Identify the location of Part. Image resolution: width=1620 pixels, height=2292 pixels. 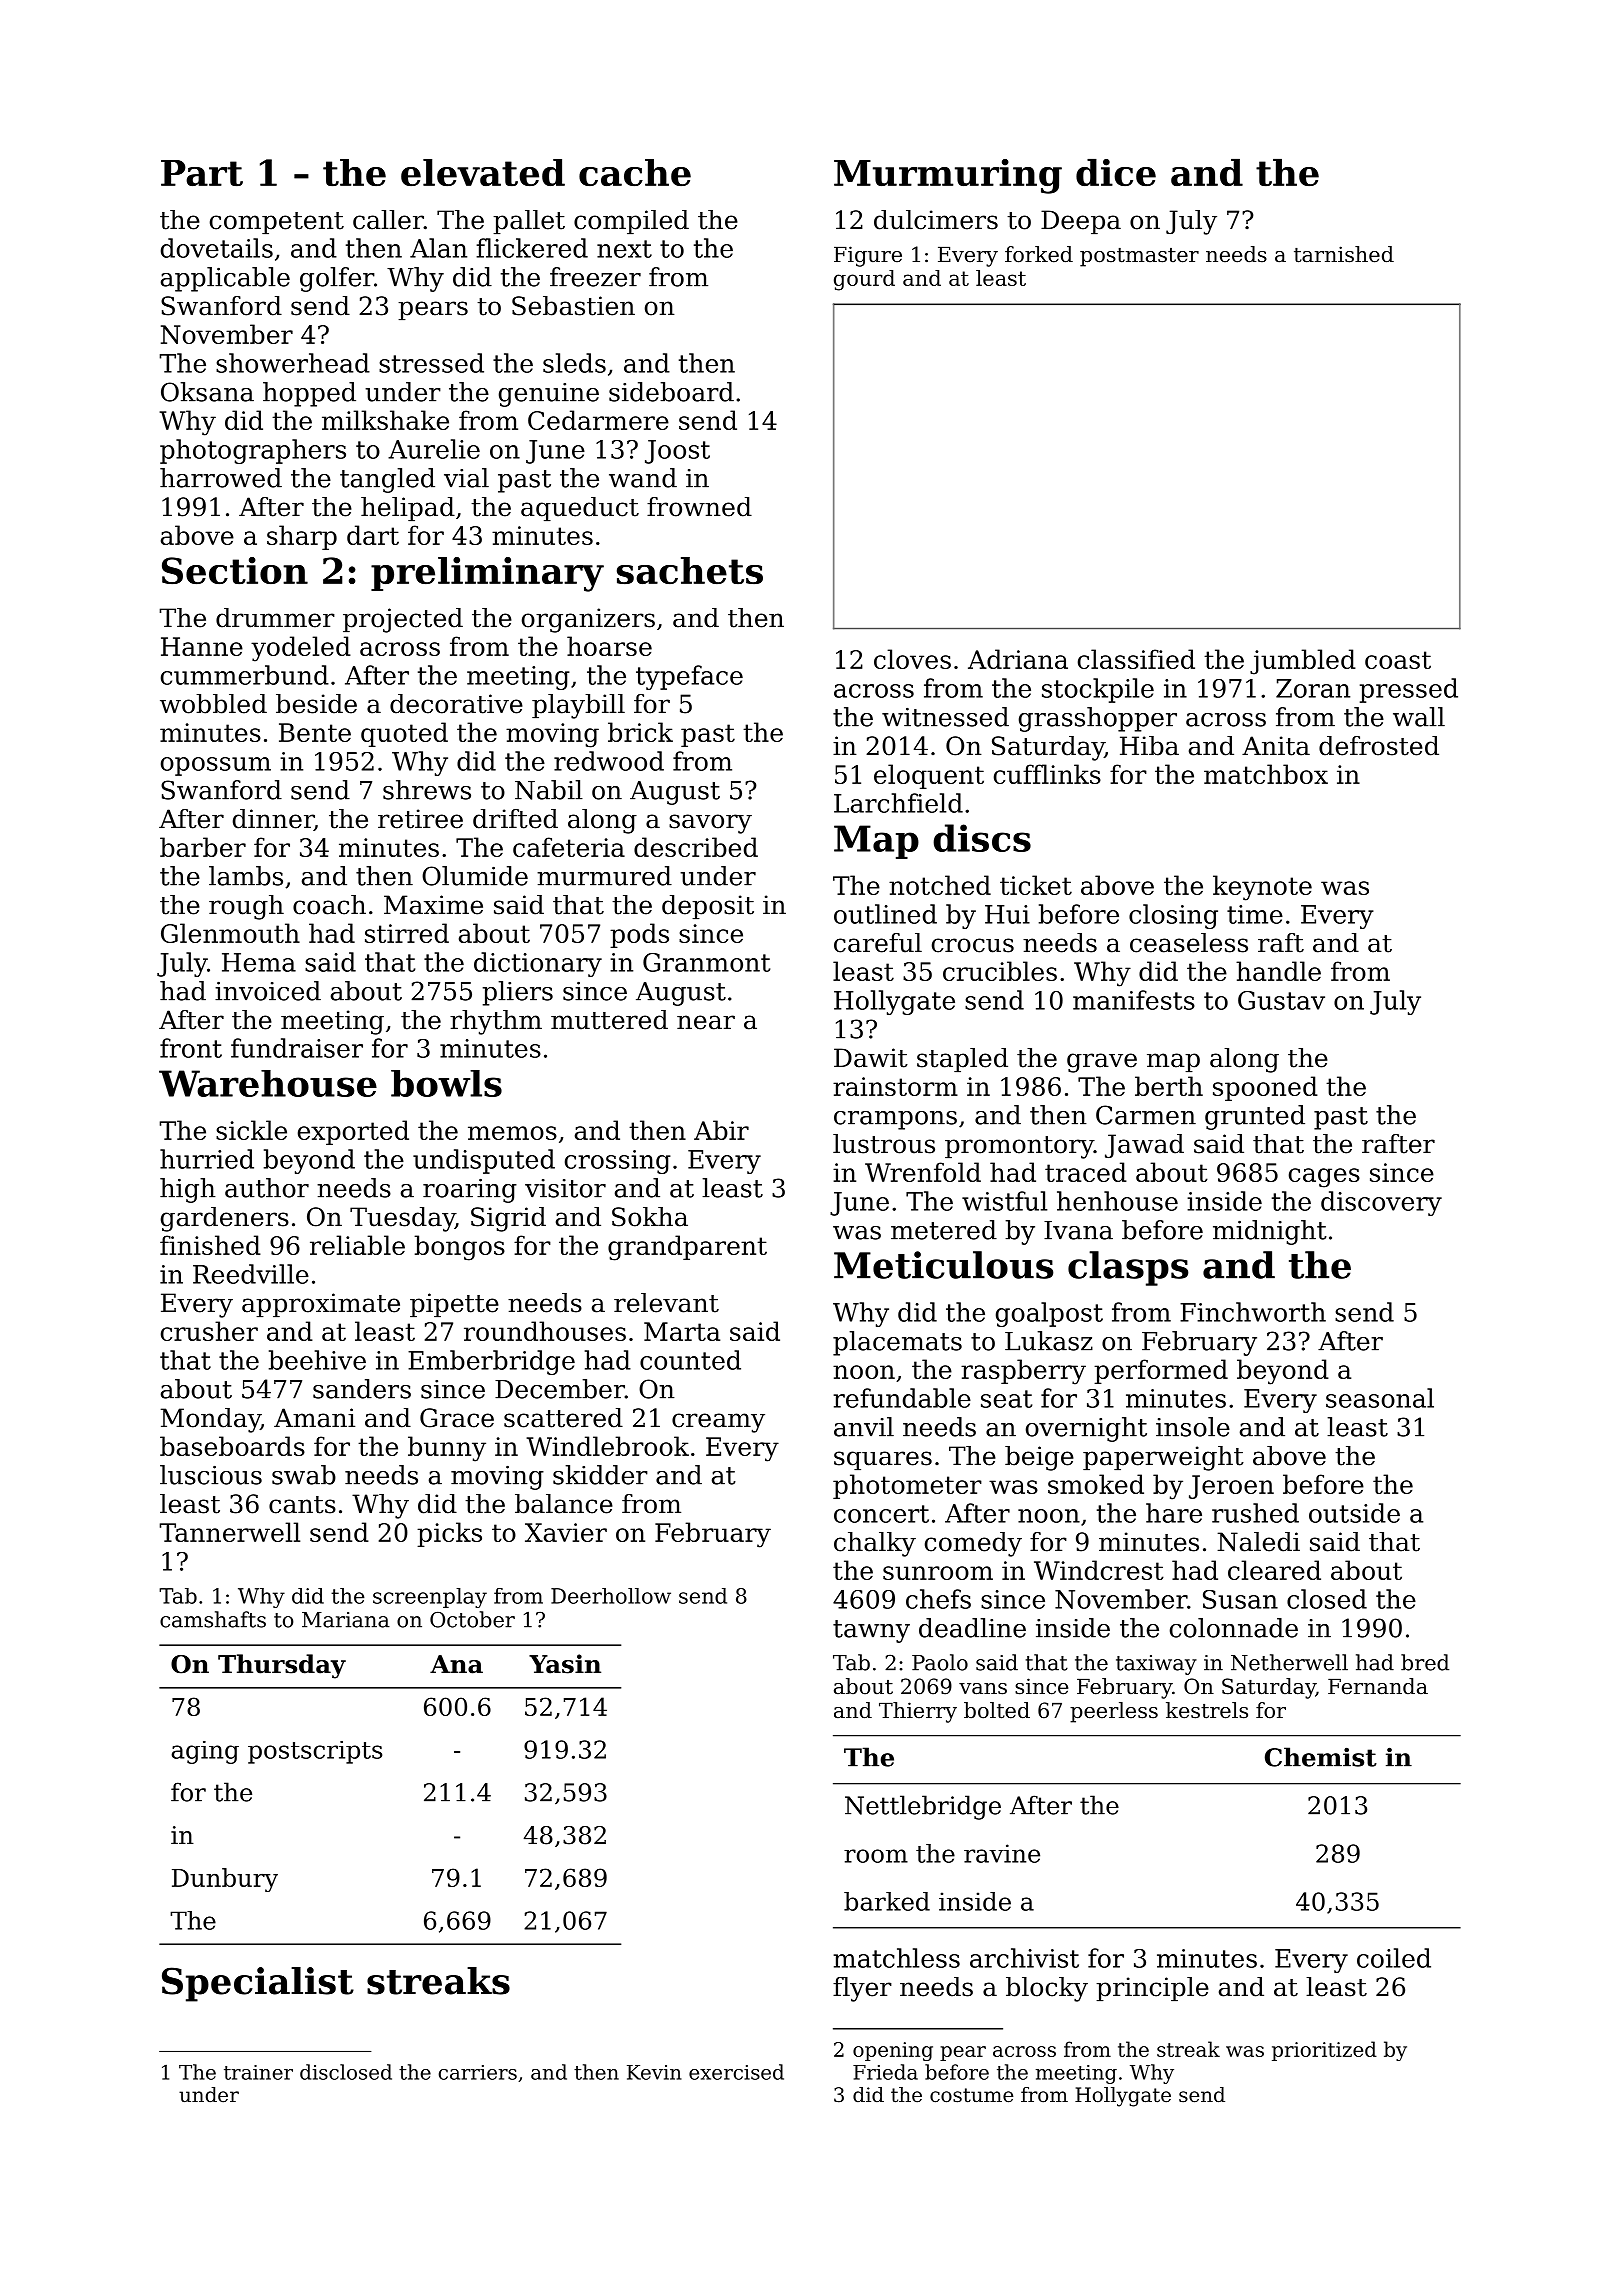
(202, 173).
